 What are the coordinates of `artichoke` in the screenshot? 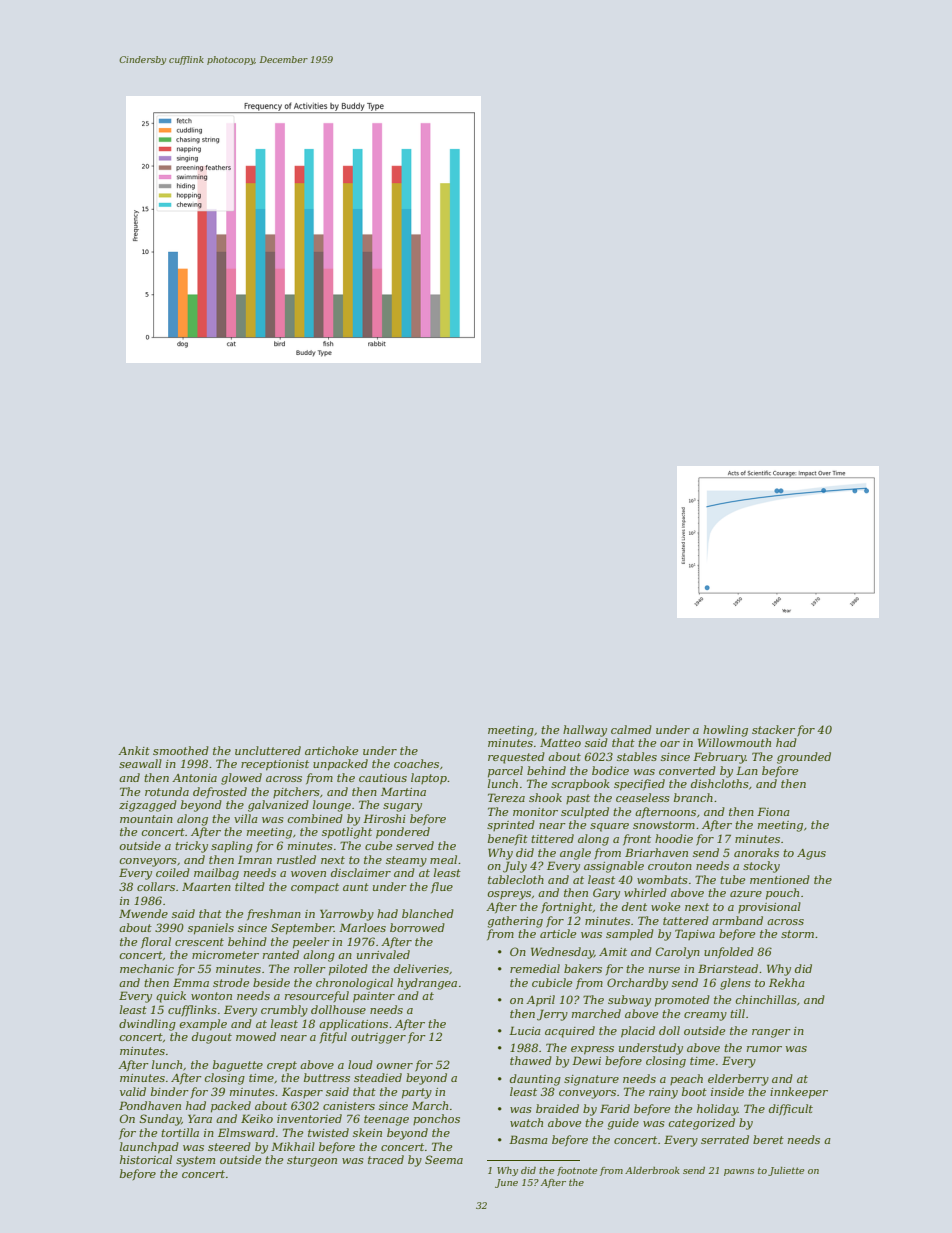 It's located at (331, 750).
